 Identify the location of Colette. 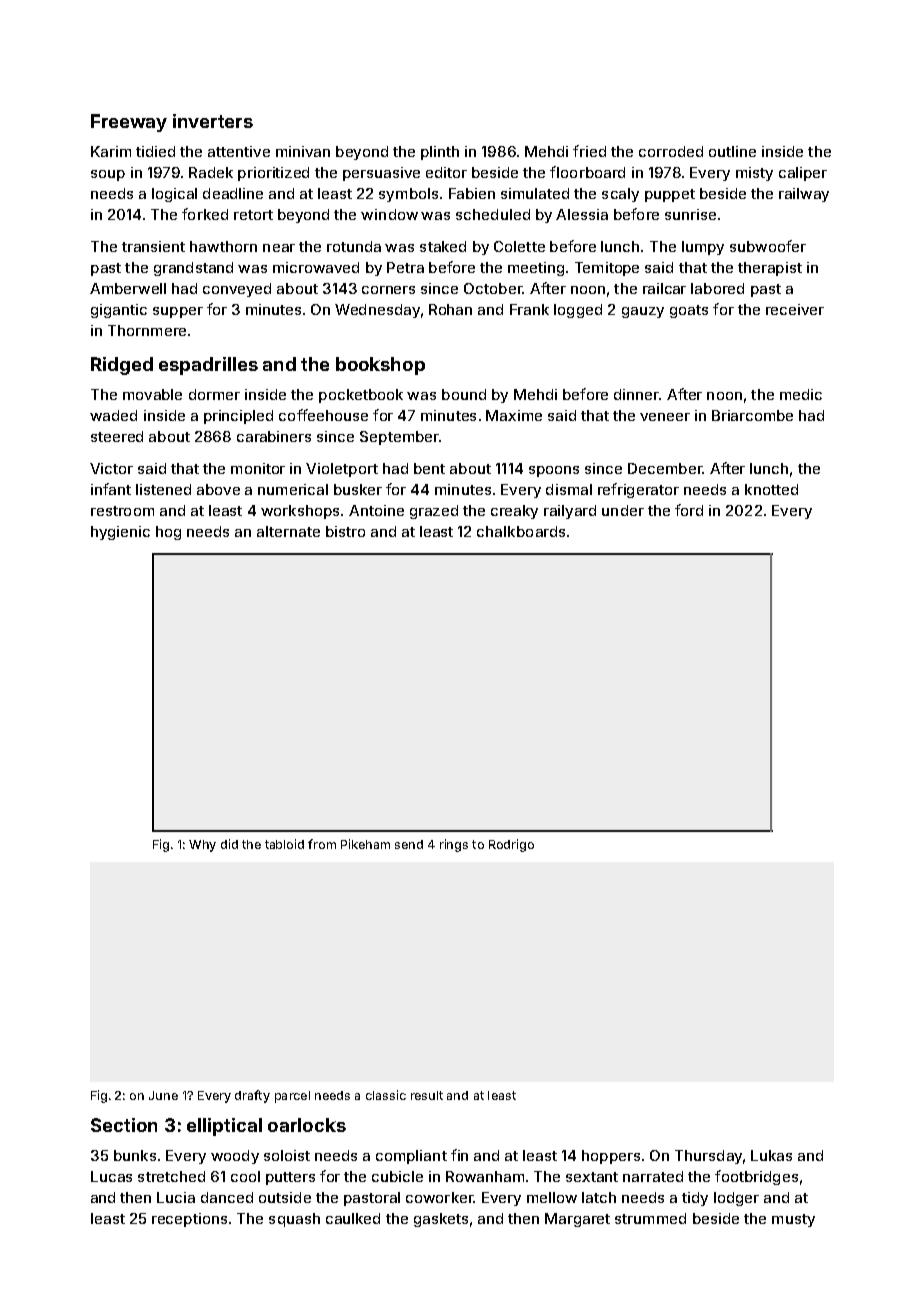
(519, 246).
